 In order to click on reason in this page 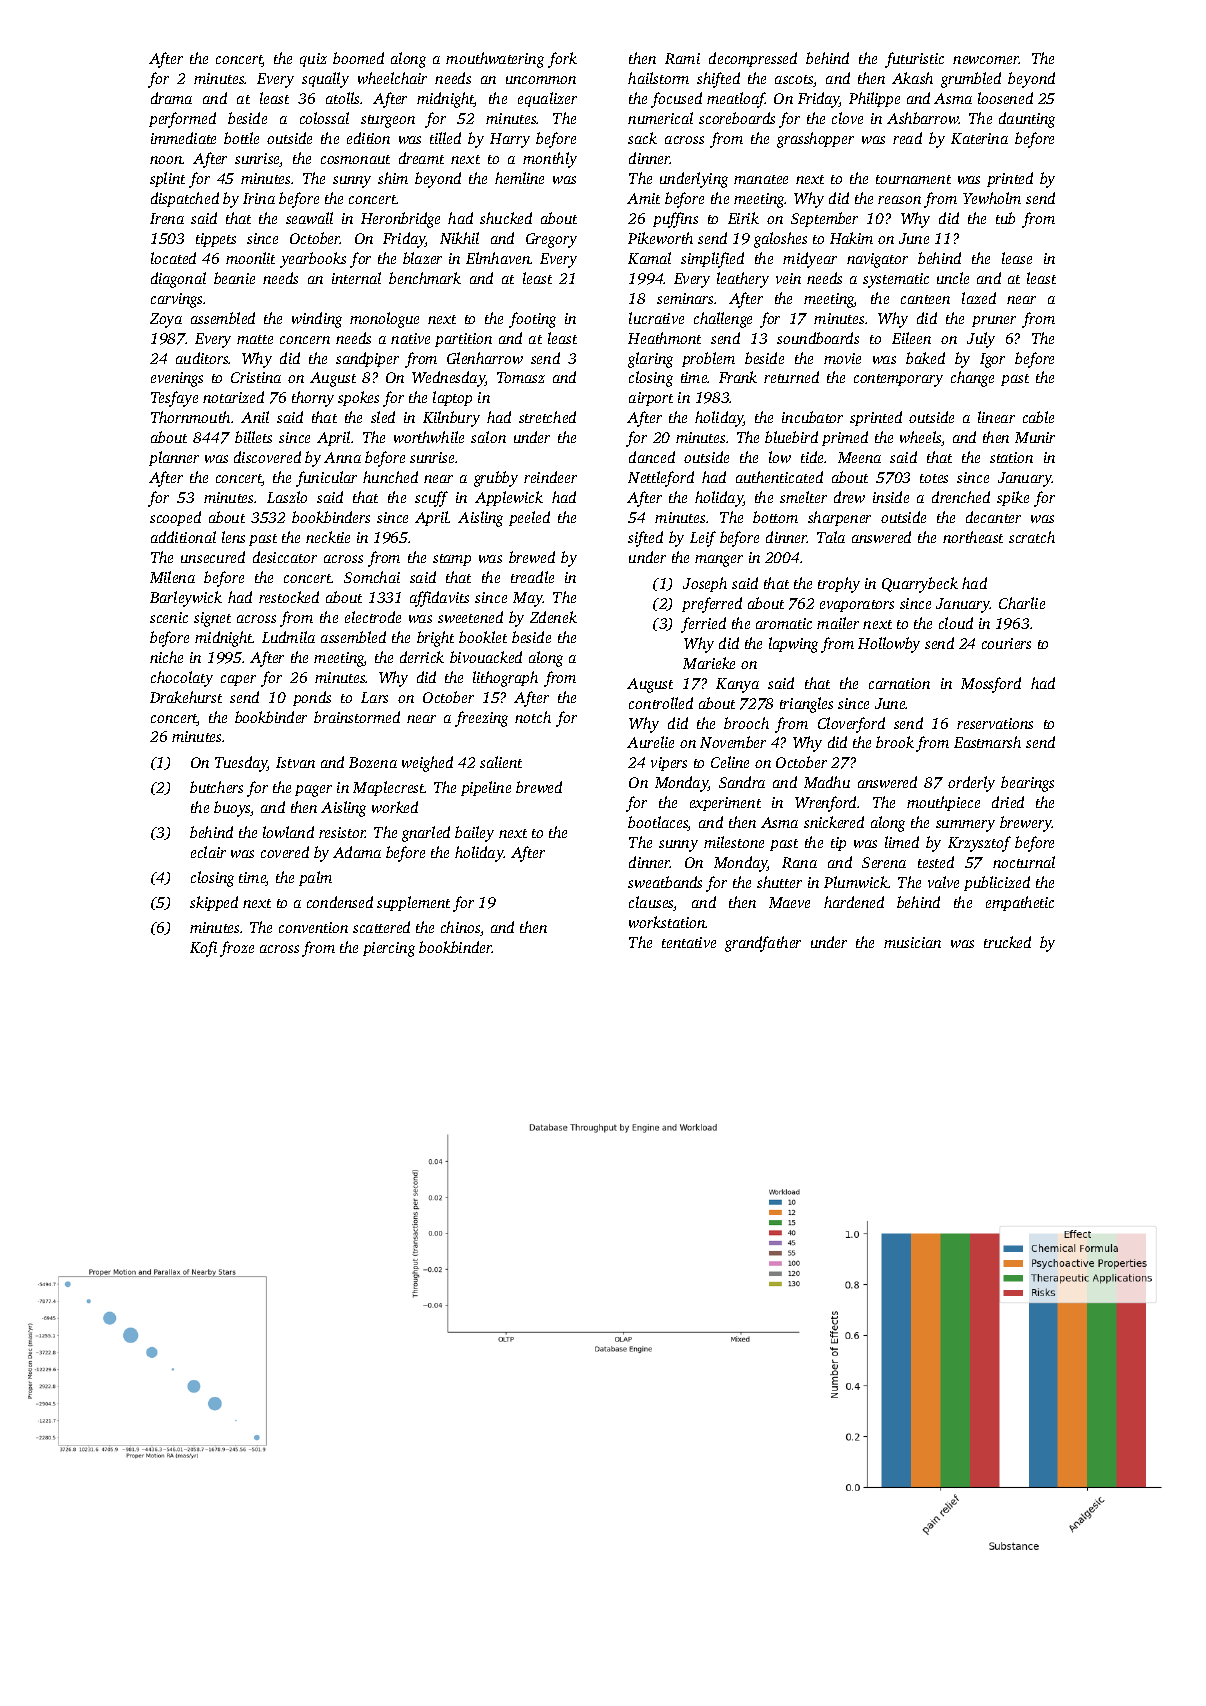, I will do `click(899, 200)`.
